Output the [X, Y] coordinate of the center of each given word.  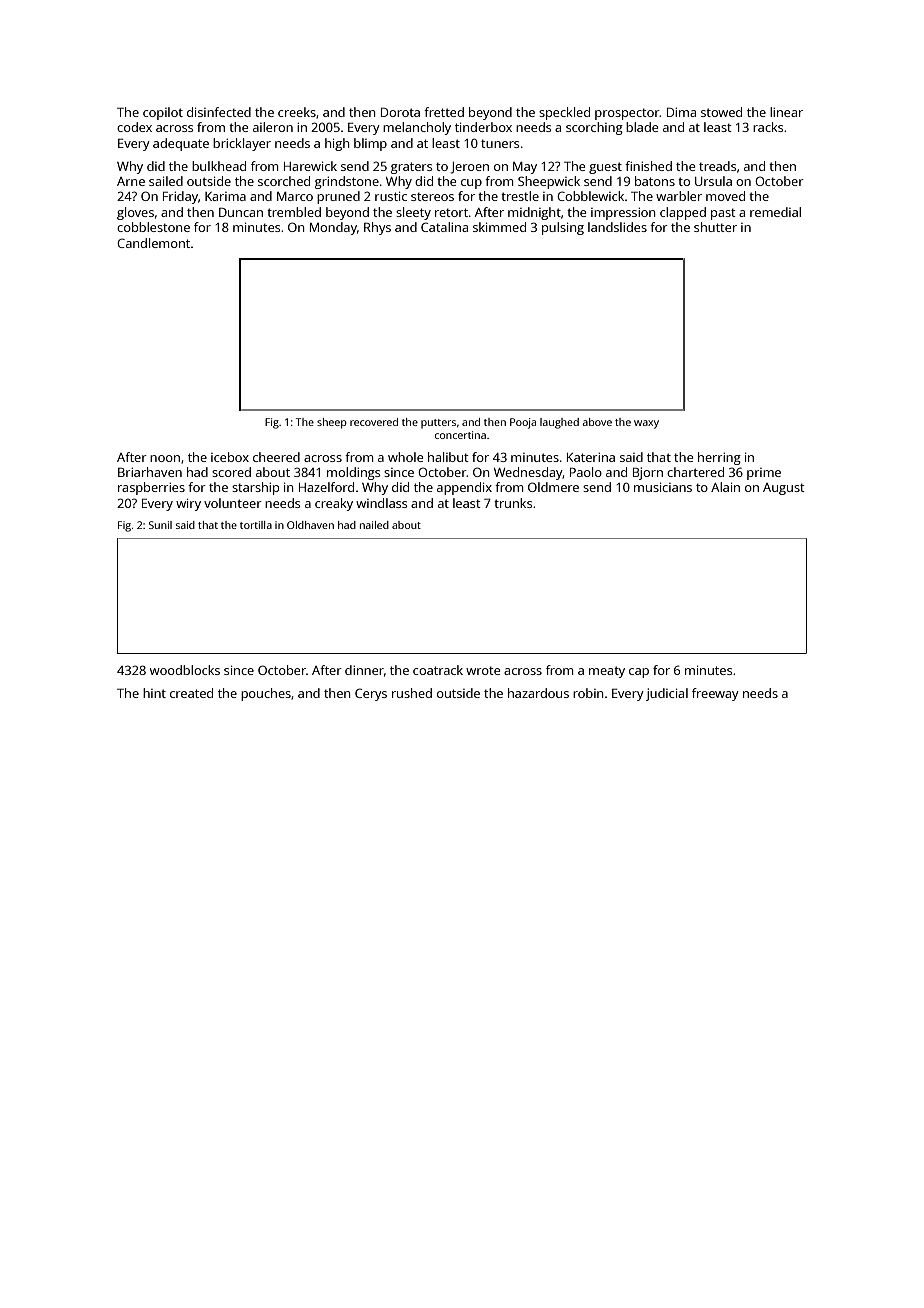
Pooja [523, 423]
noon [165, 458]
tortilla [256, 525]
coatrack [438, 670]
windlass [381, 503]
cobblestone [153, 227]
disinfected [219, 112]
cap [639, 673]
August [784, 489]
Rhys [377, 228]
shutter [715, 227]
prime [764, 474]
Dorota [400, 112]
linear [786, 112]
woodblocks [185, 670]
